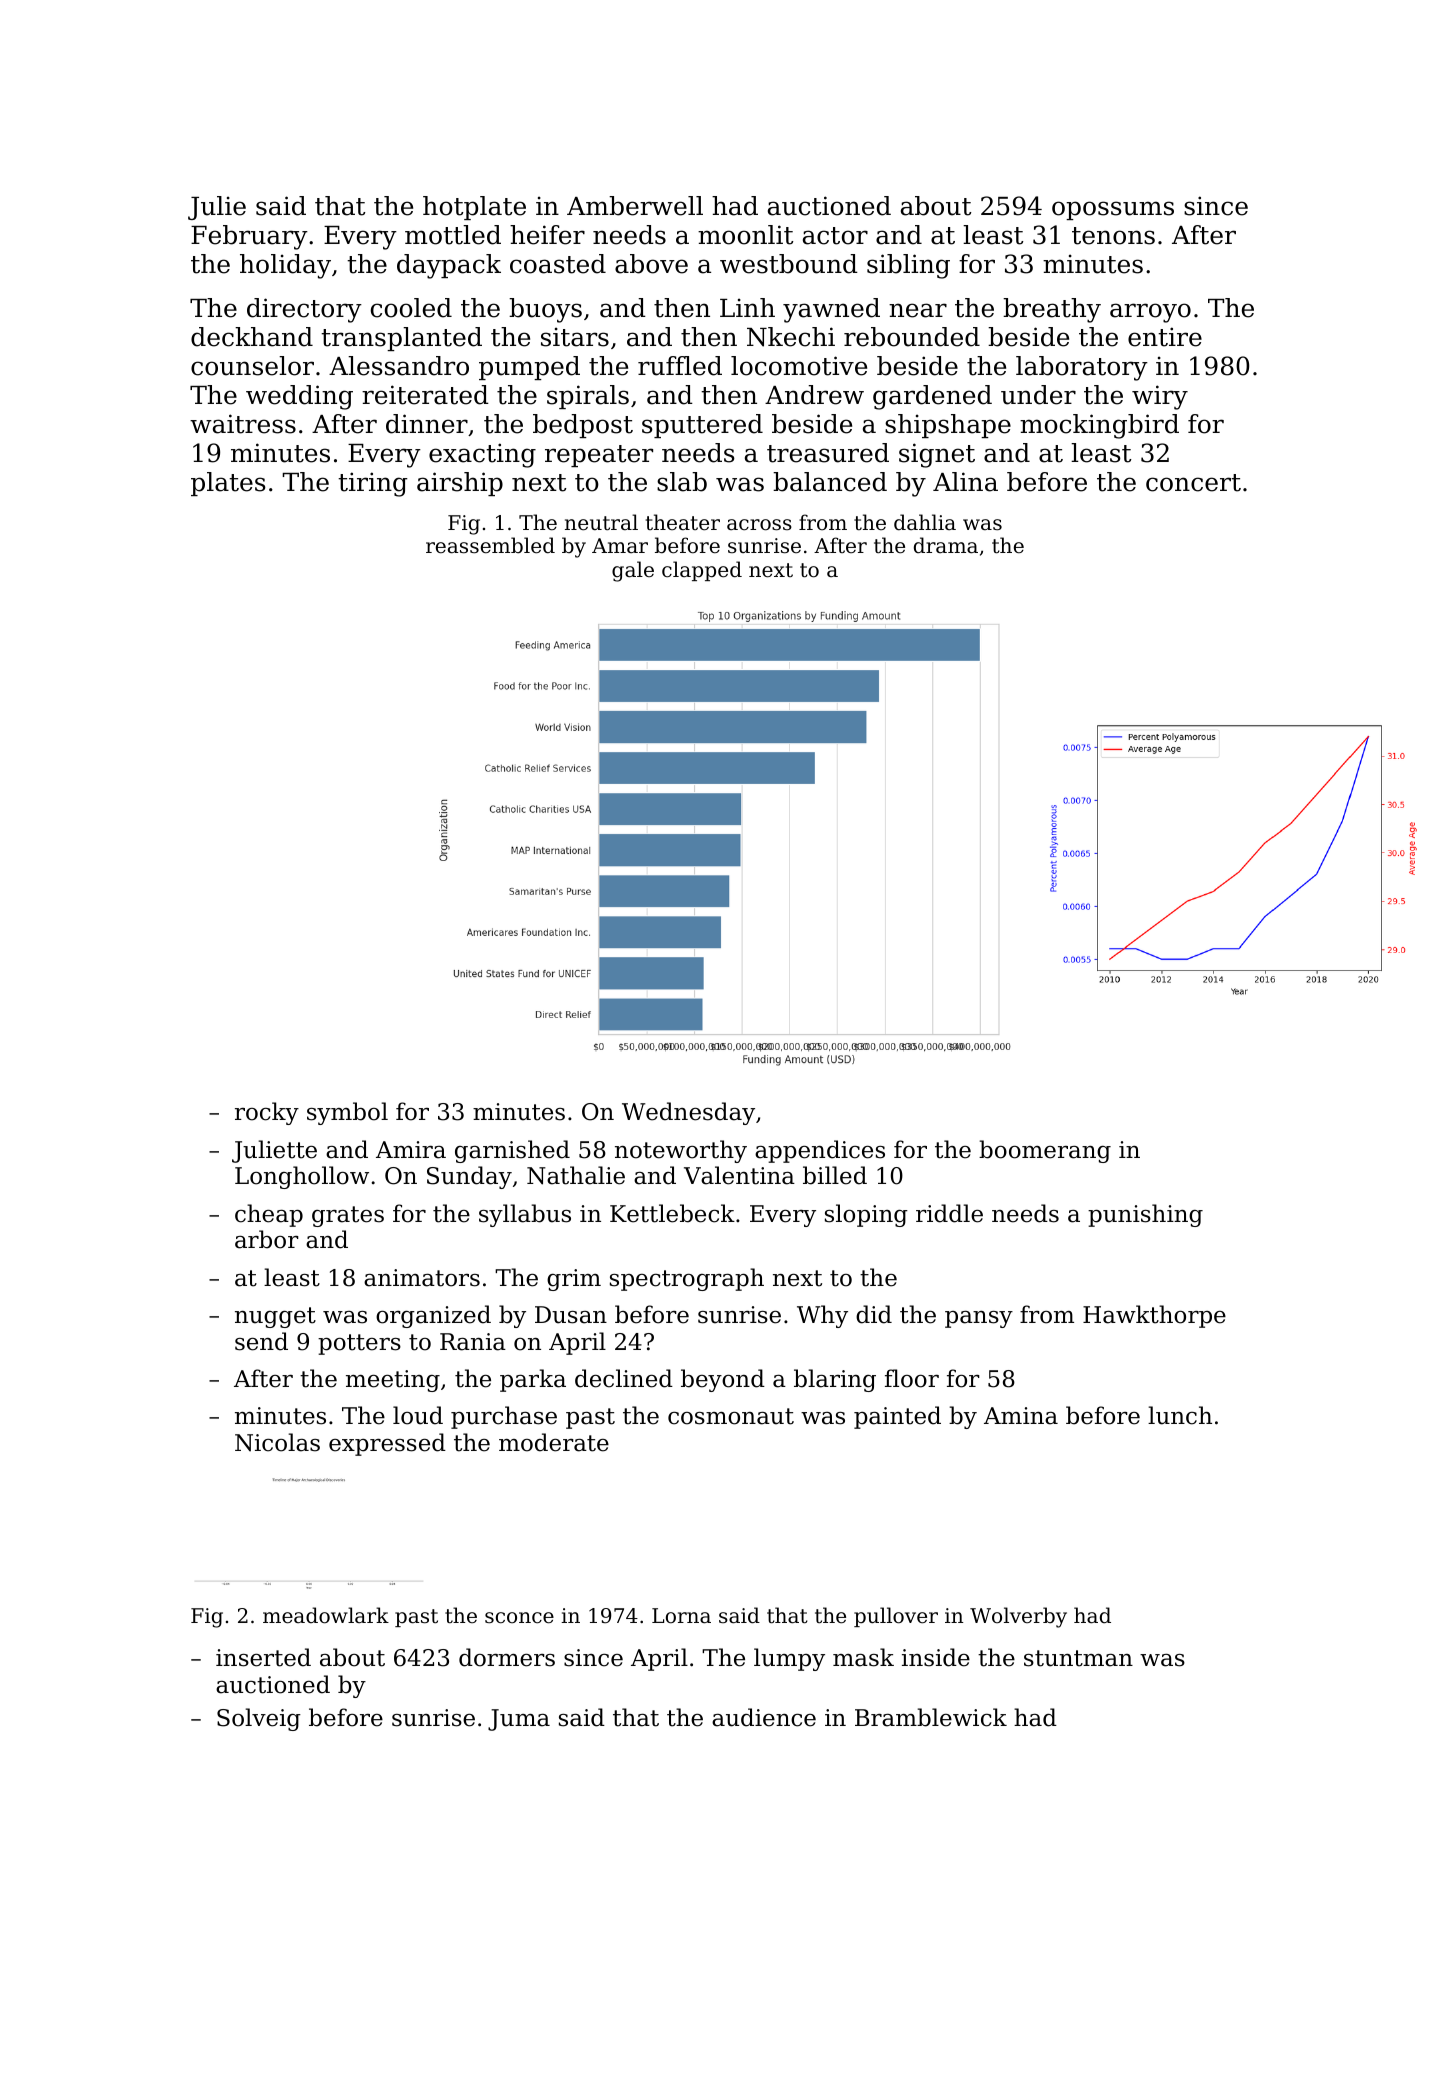  I want to click on gale, so click(633, 571).
